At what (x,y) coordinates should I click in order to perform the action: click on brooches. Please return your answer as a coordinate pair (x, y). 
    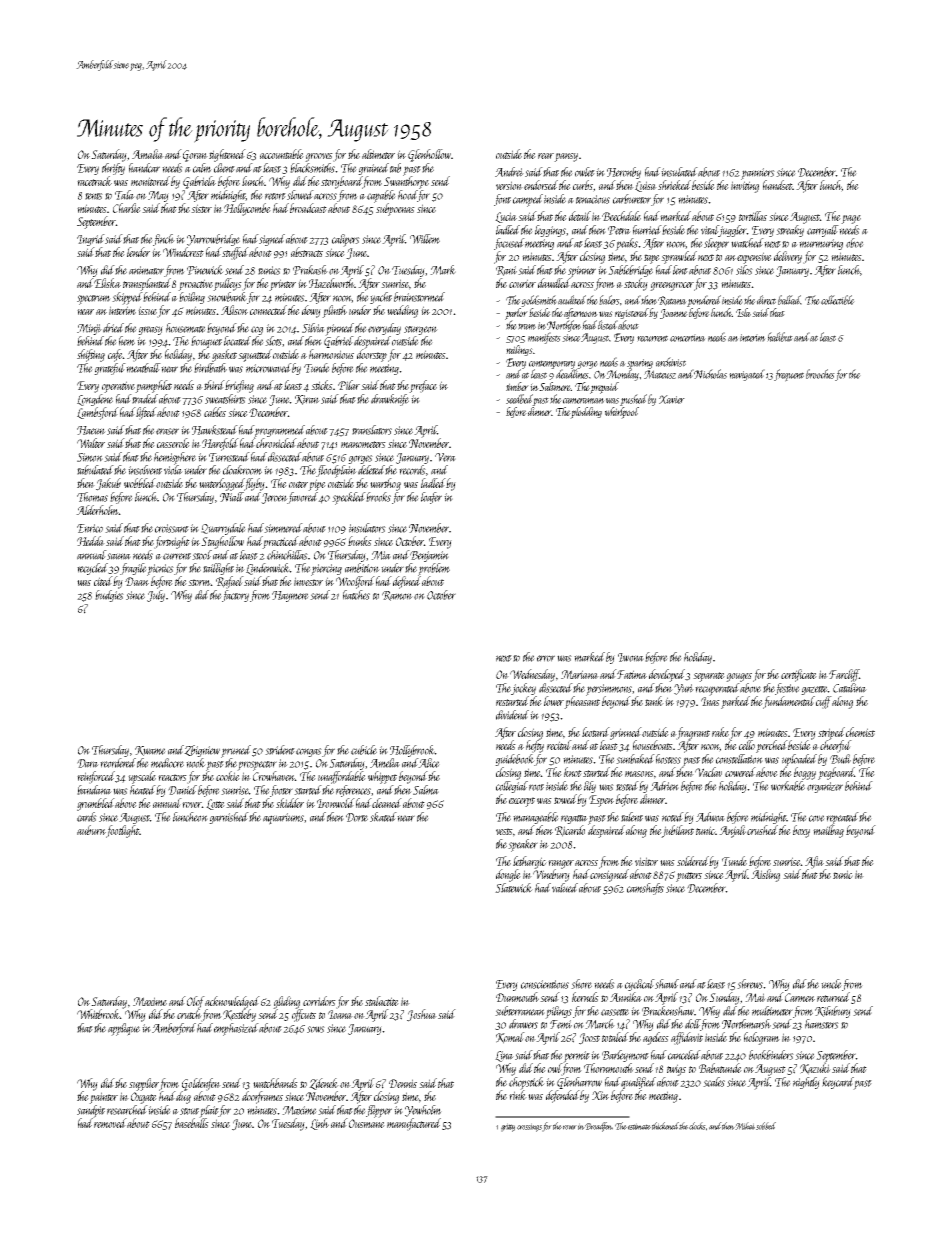
    Looking at the image, I should click on (820, 374).
